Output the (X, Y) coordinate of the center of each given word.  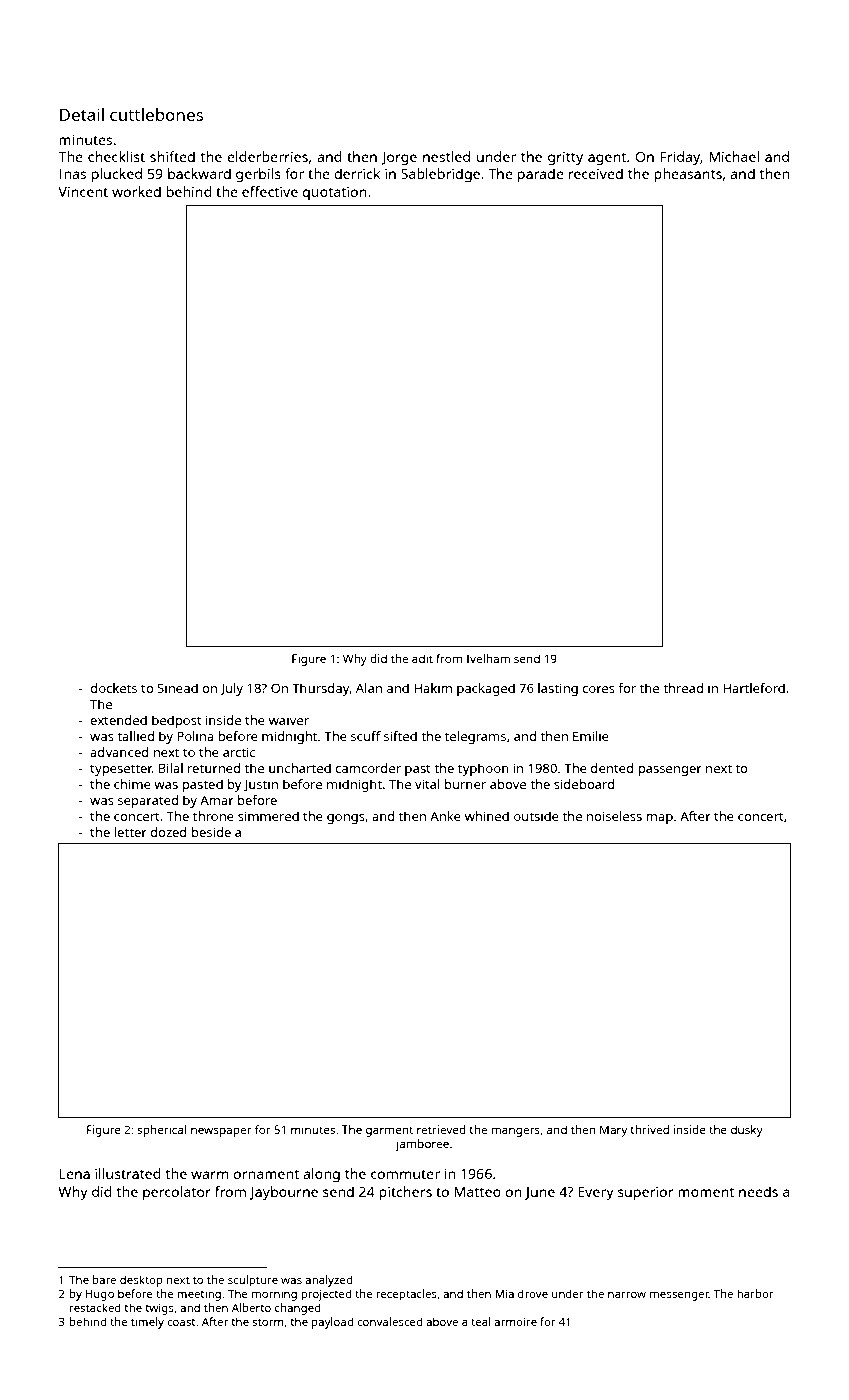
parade (541, 175)
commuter (405, 1174)
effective (270, 191)
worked (136, 191)
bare (104, 1279)
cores (598, 689)
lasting (558, 689)
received (596, 173)
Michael (734, 156)
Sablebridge (440, 175)
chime (132, 784)
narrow (627, 1295)
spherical (161, 1131)
